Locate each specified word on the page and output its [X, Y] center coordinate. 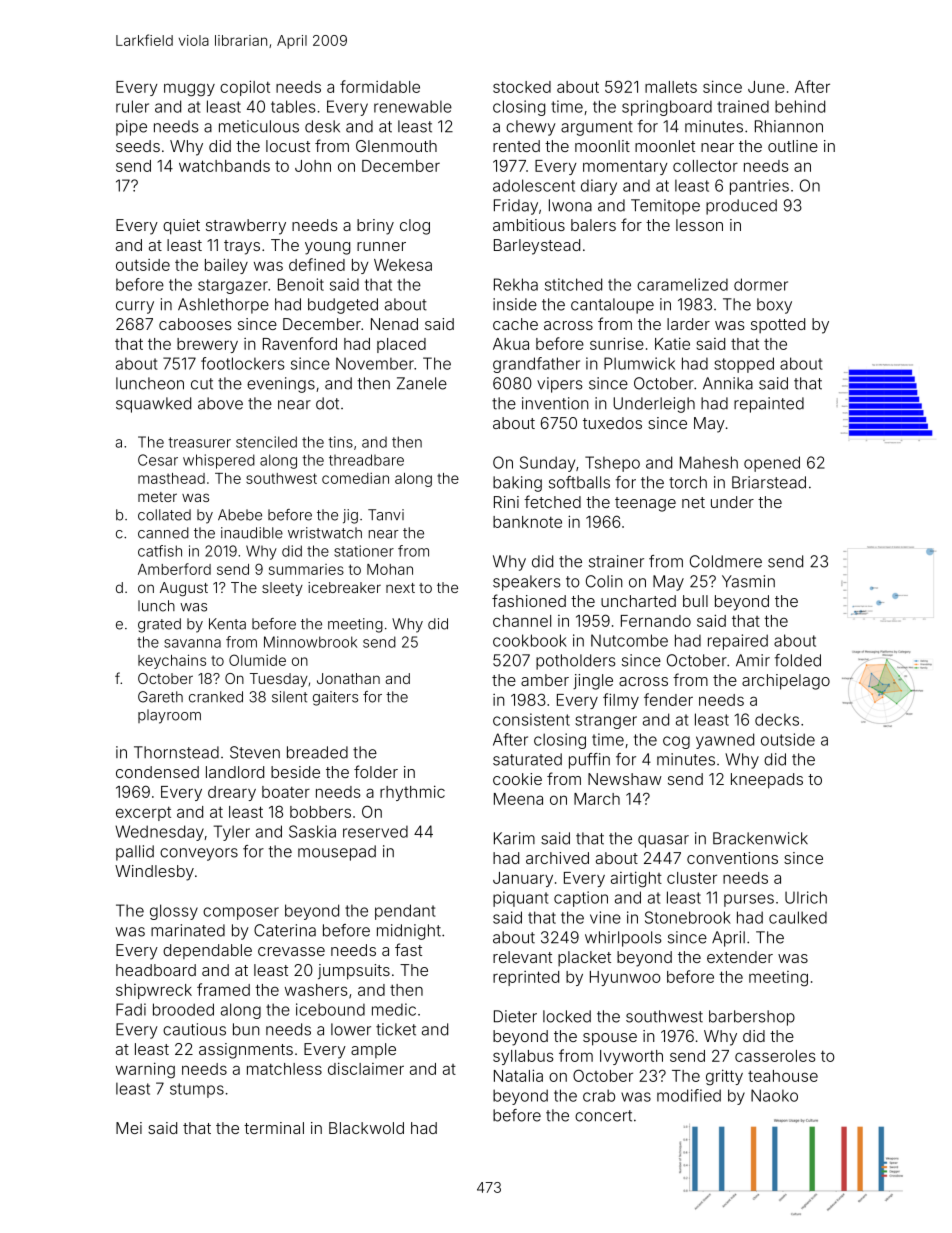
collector [705, 166]
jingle [593, 682]
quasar [663, 841]
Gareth [160, 697]
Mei [129, 1128]
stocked [522, 87]
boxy [774, 306]
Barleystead [537, 247]
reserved [375, 832]
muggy [189, 90]
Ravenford [300, 343]
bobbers [320, 812]
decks [777, 719]
